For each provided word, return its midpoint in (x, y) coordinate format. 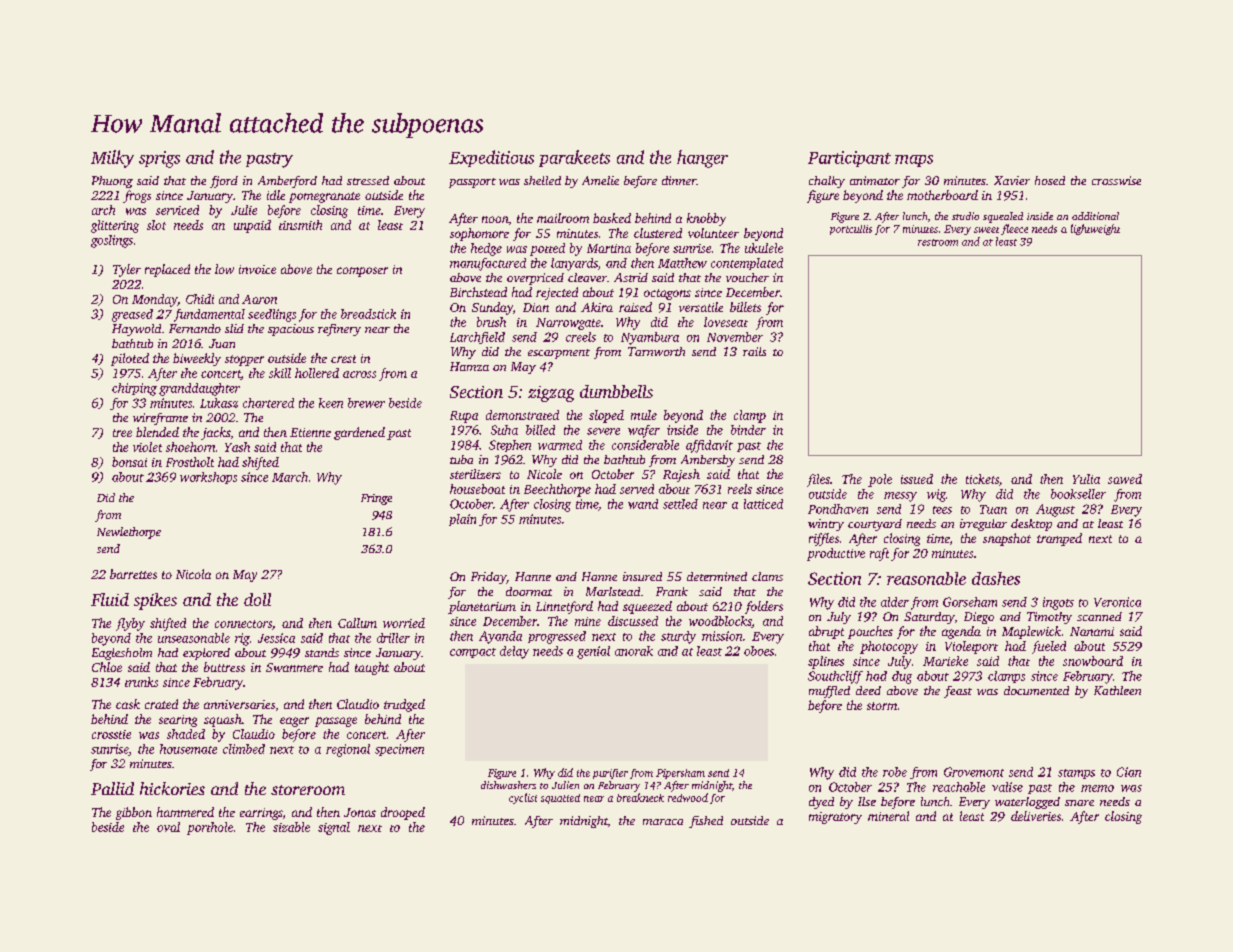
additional (1095, 216)
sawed (1125, 479)
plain (462, 520)
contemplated (747, 264)
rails (754, 351)
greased (132, 315)
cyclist (523, 798)
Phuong (112, 182)
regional (348, 750)
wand (643, 504)
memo (1097, 788)
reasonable (926, 578)
